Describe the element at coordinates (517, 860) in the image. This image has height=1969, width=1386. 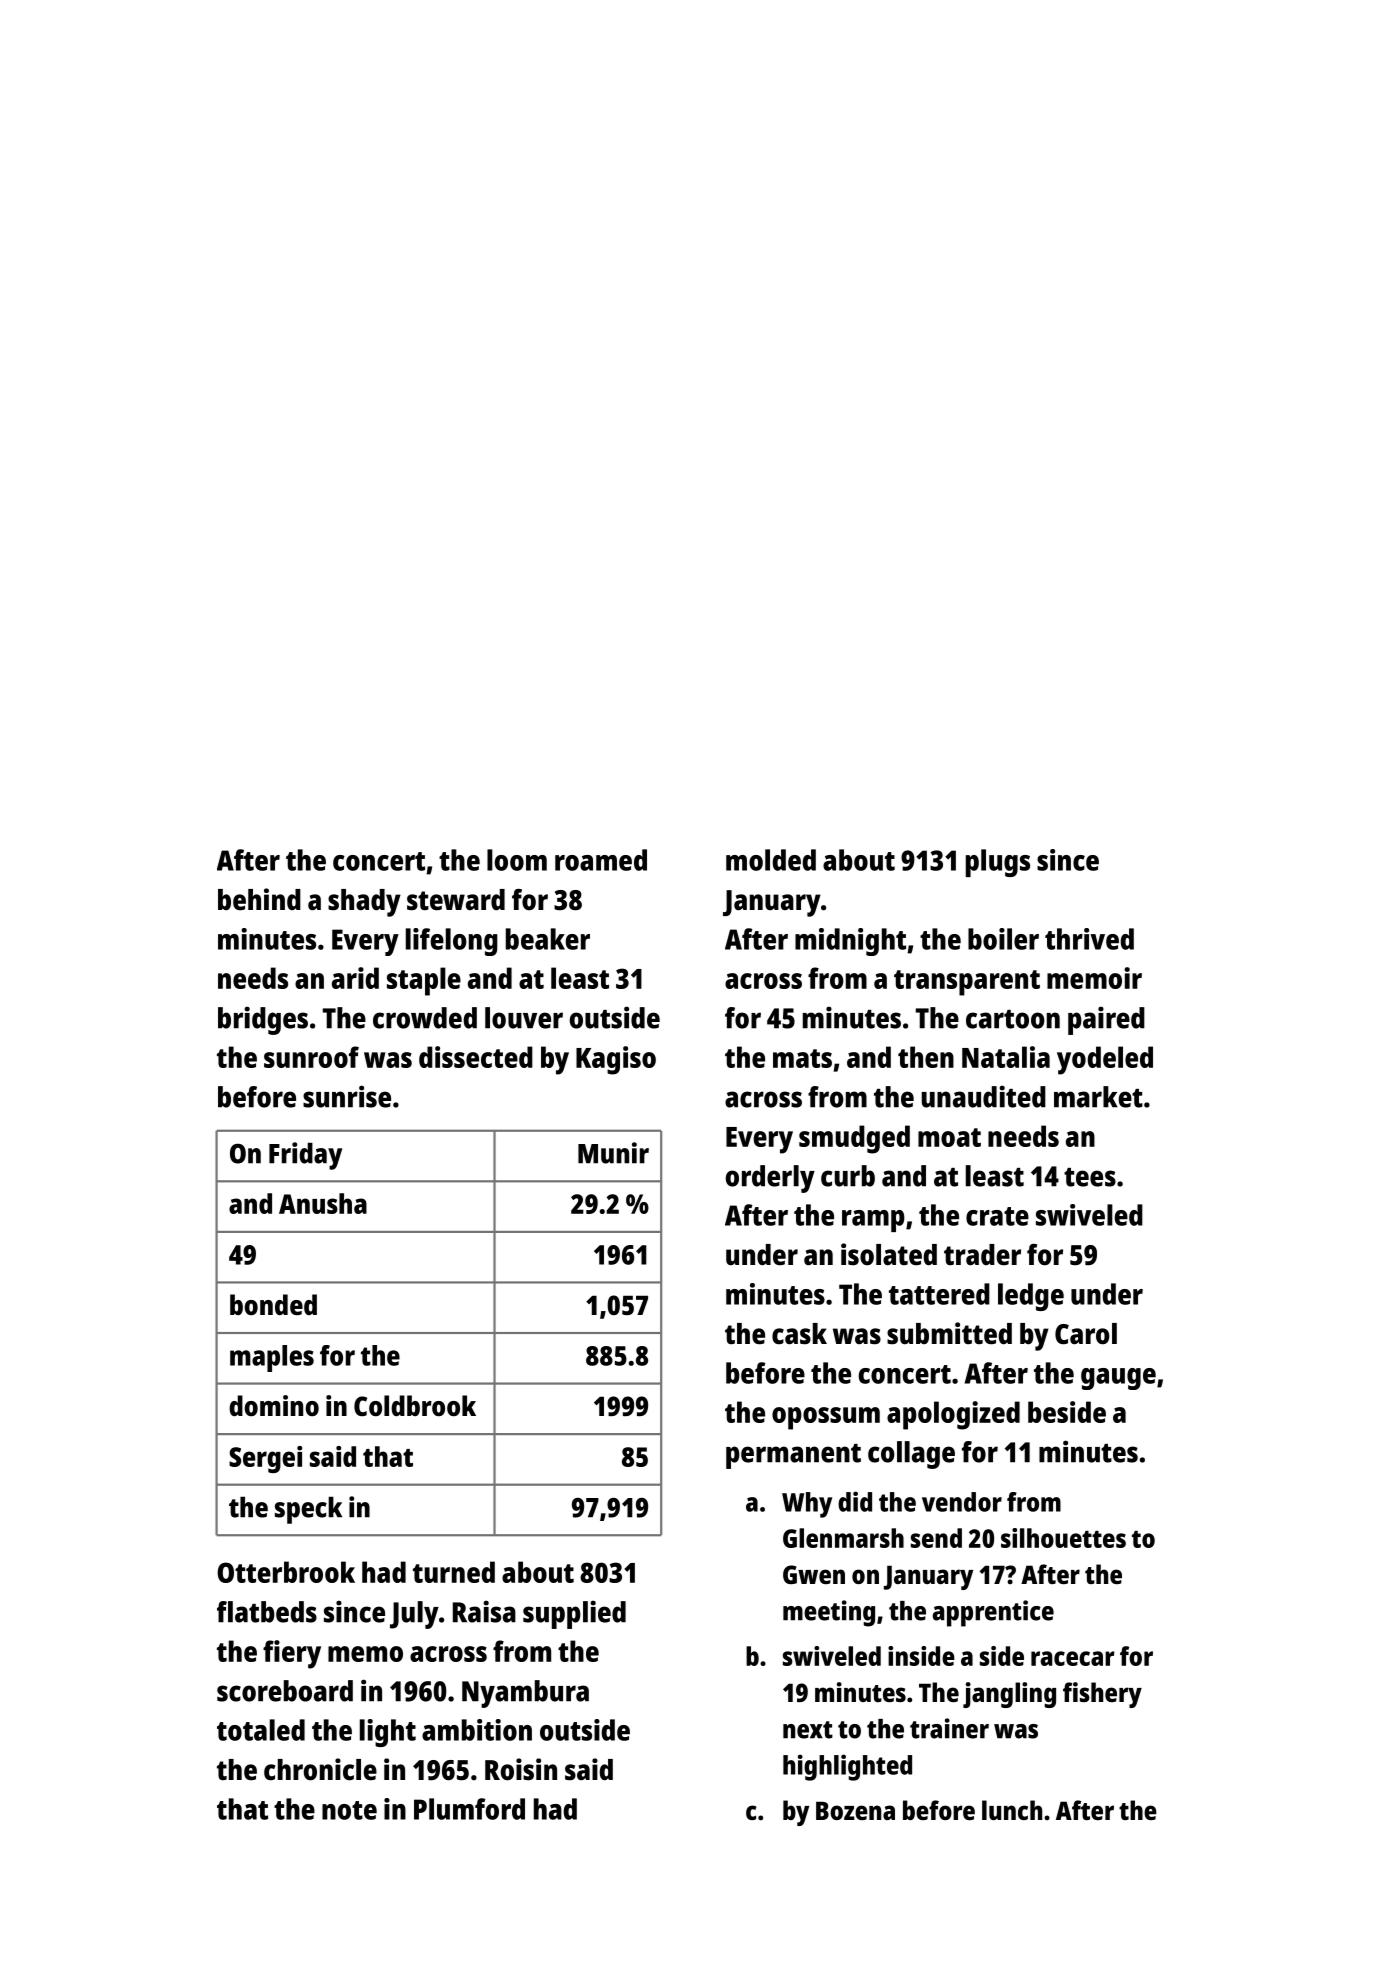
I see `loom` at that location.
